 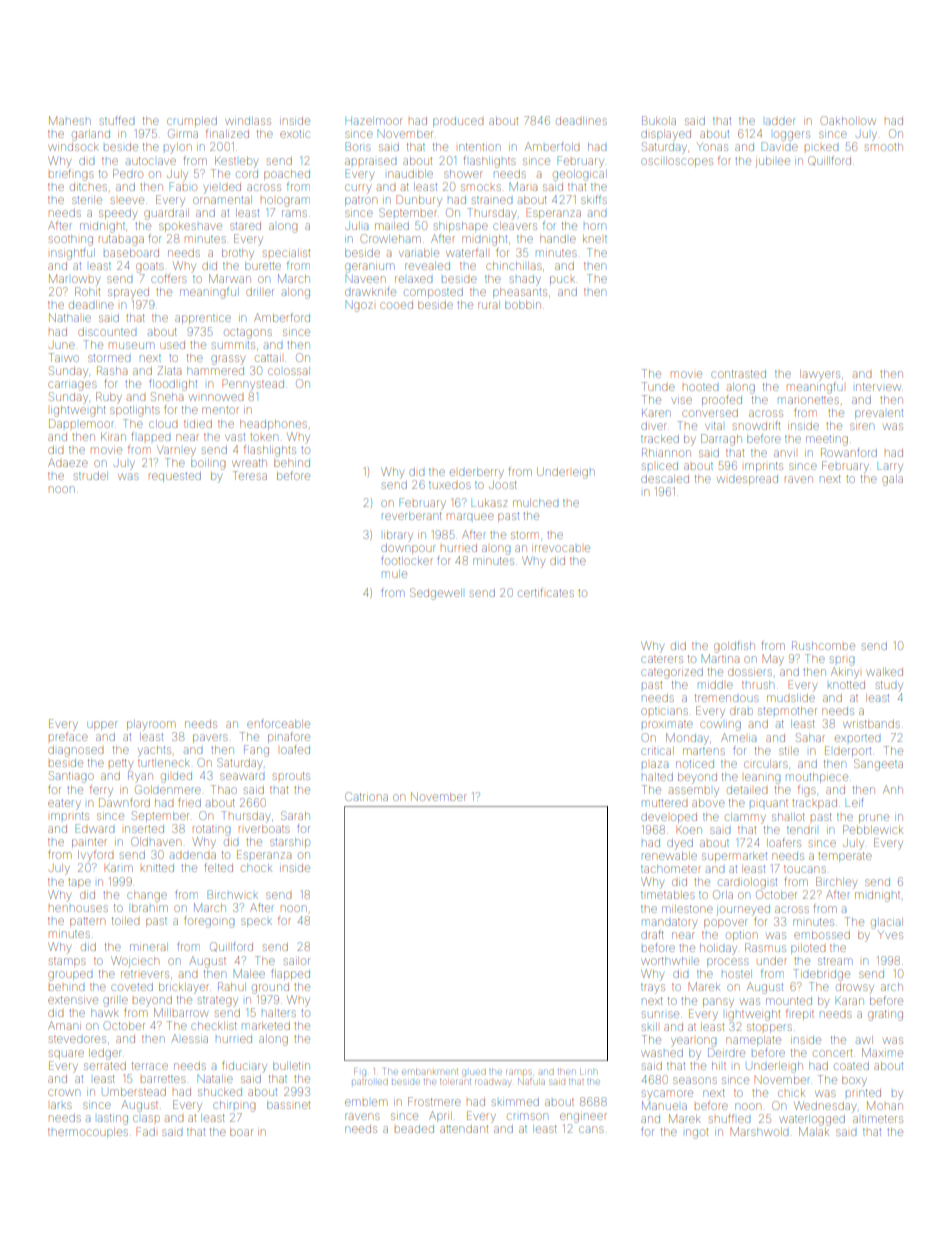 I want to click on stared, so click(x=245, y=226).
